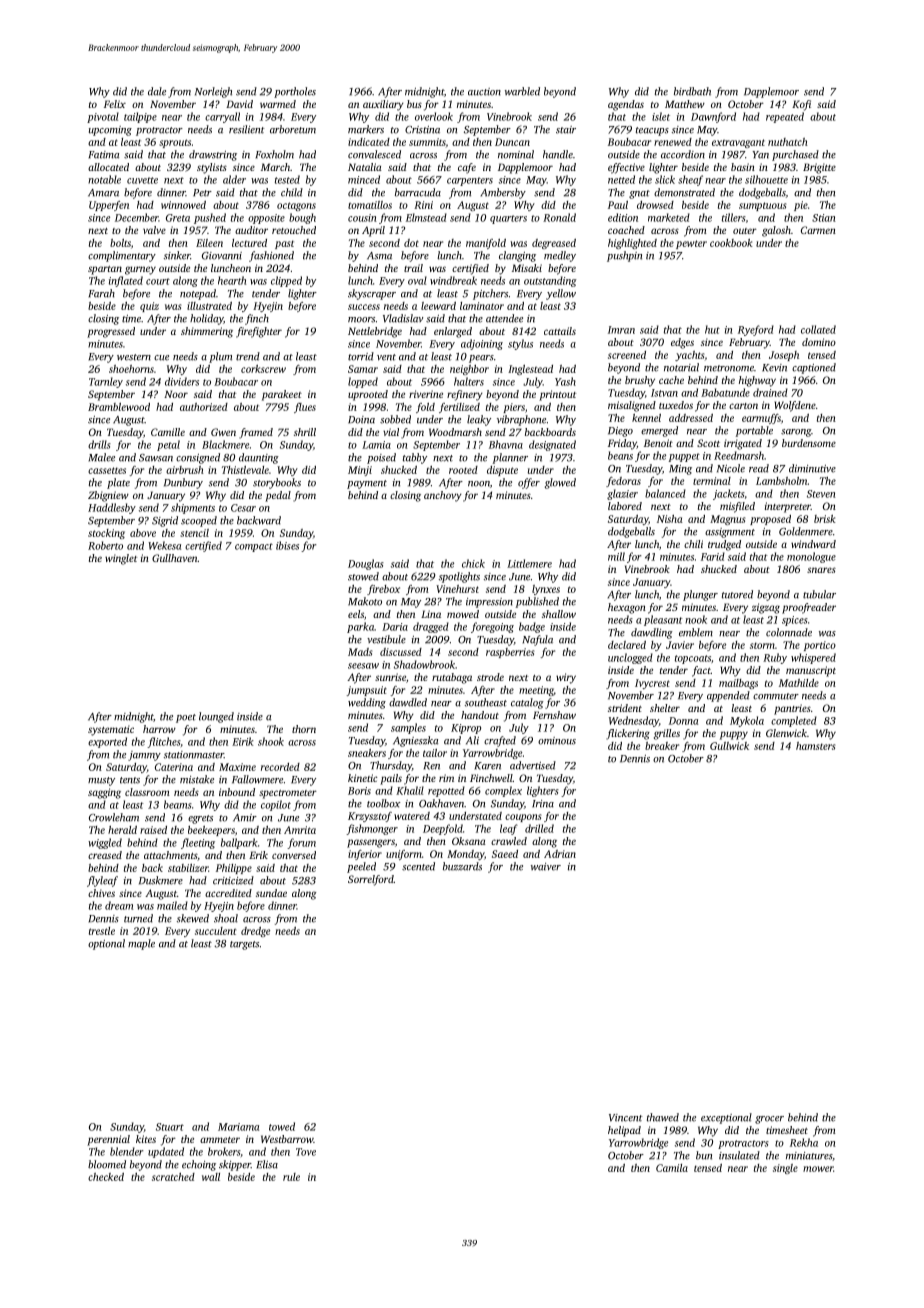 The image size is (924, 1308). I want to click on plunger, so click(700, 595).
